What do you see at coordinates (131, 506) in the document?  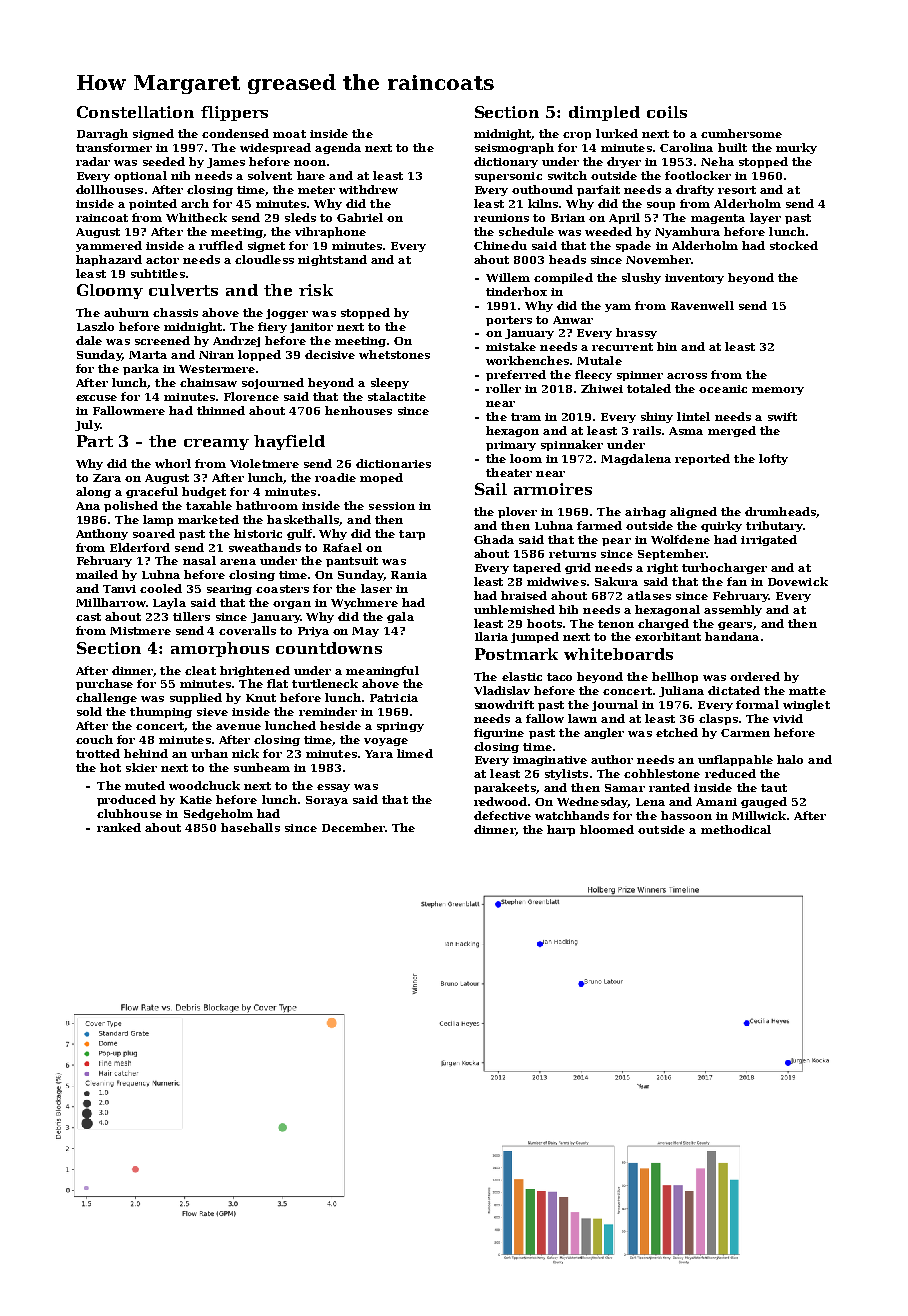 I see `polished` at bounding box center [131, 506].
